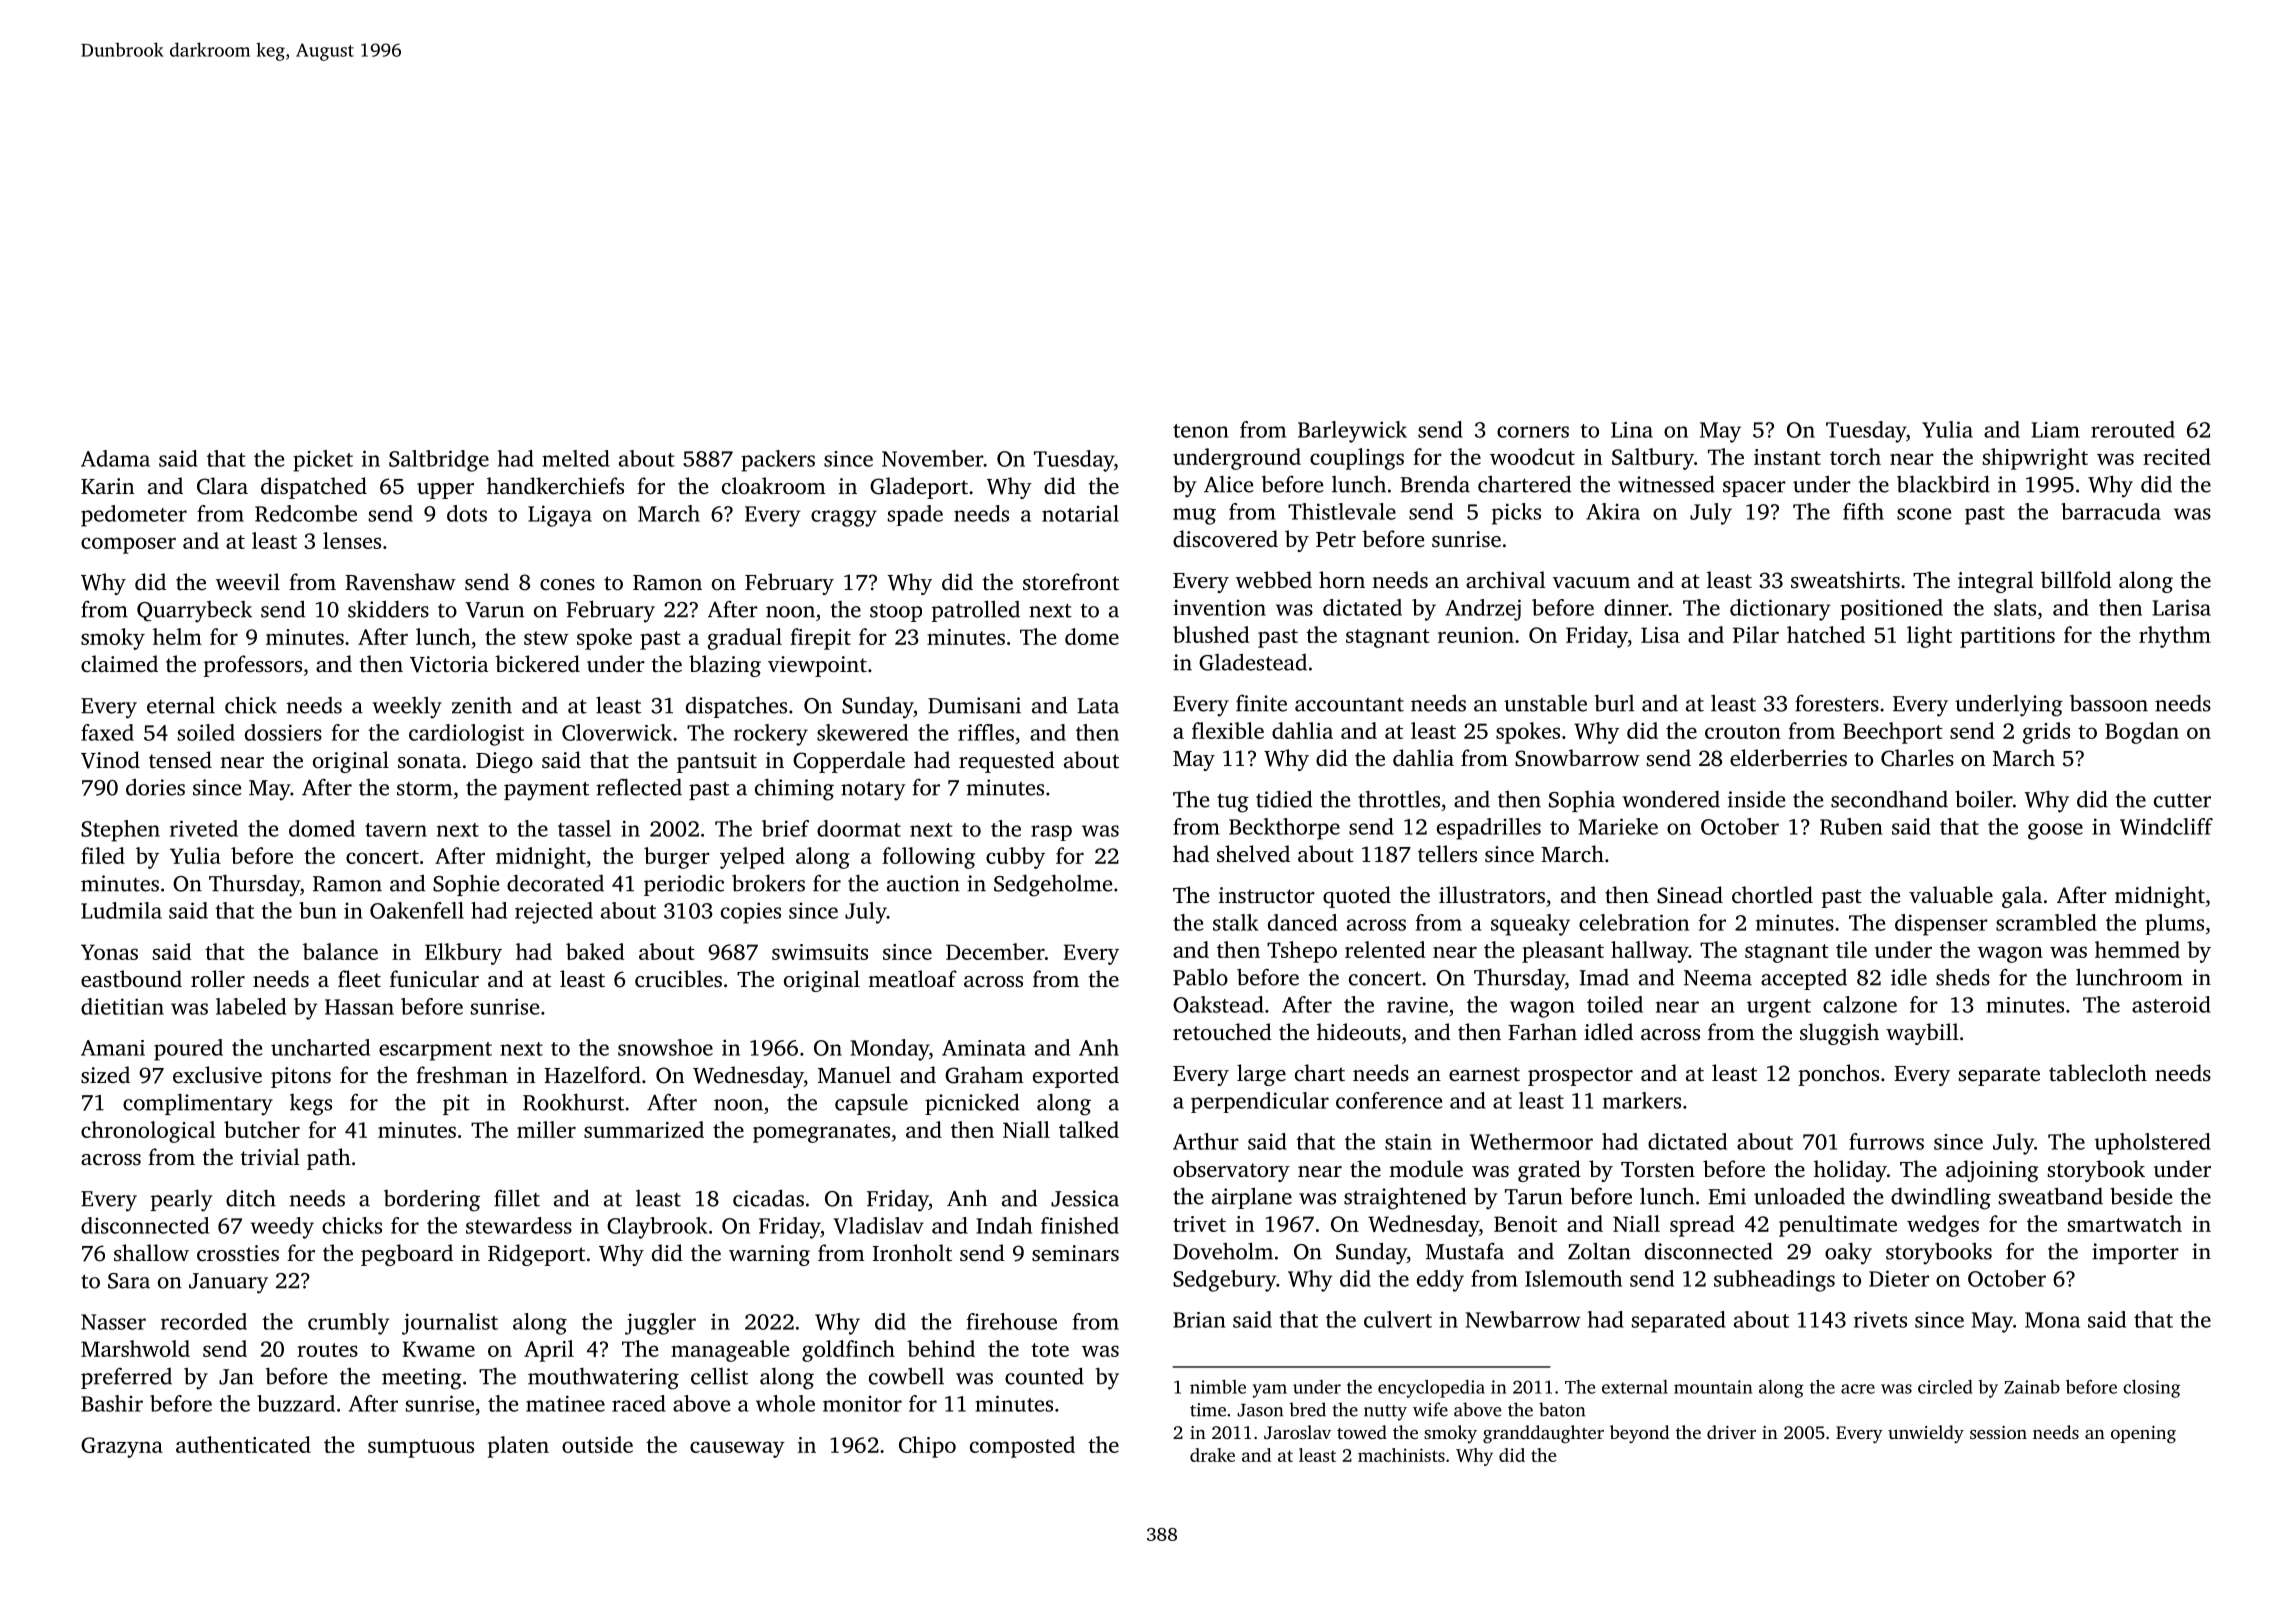  What do you see at coordinates (737, 1449) in the image?
I see `causeway` at bounding box center [737, 1449].
